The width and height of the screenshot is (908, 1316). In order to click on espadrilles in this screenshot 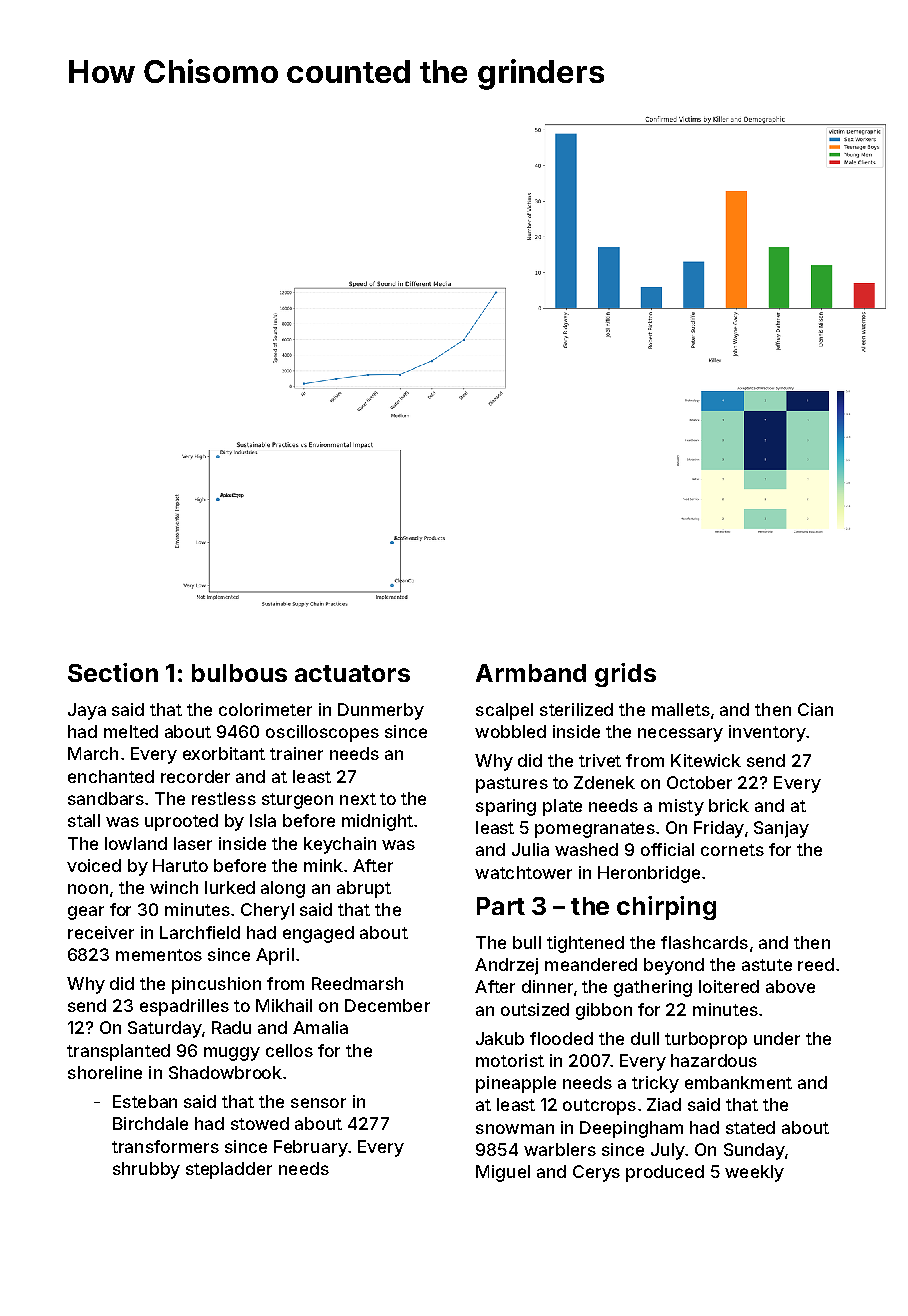, I will do `click(184, 1007)`.
